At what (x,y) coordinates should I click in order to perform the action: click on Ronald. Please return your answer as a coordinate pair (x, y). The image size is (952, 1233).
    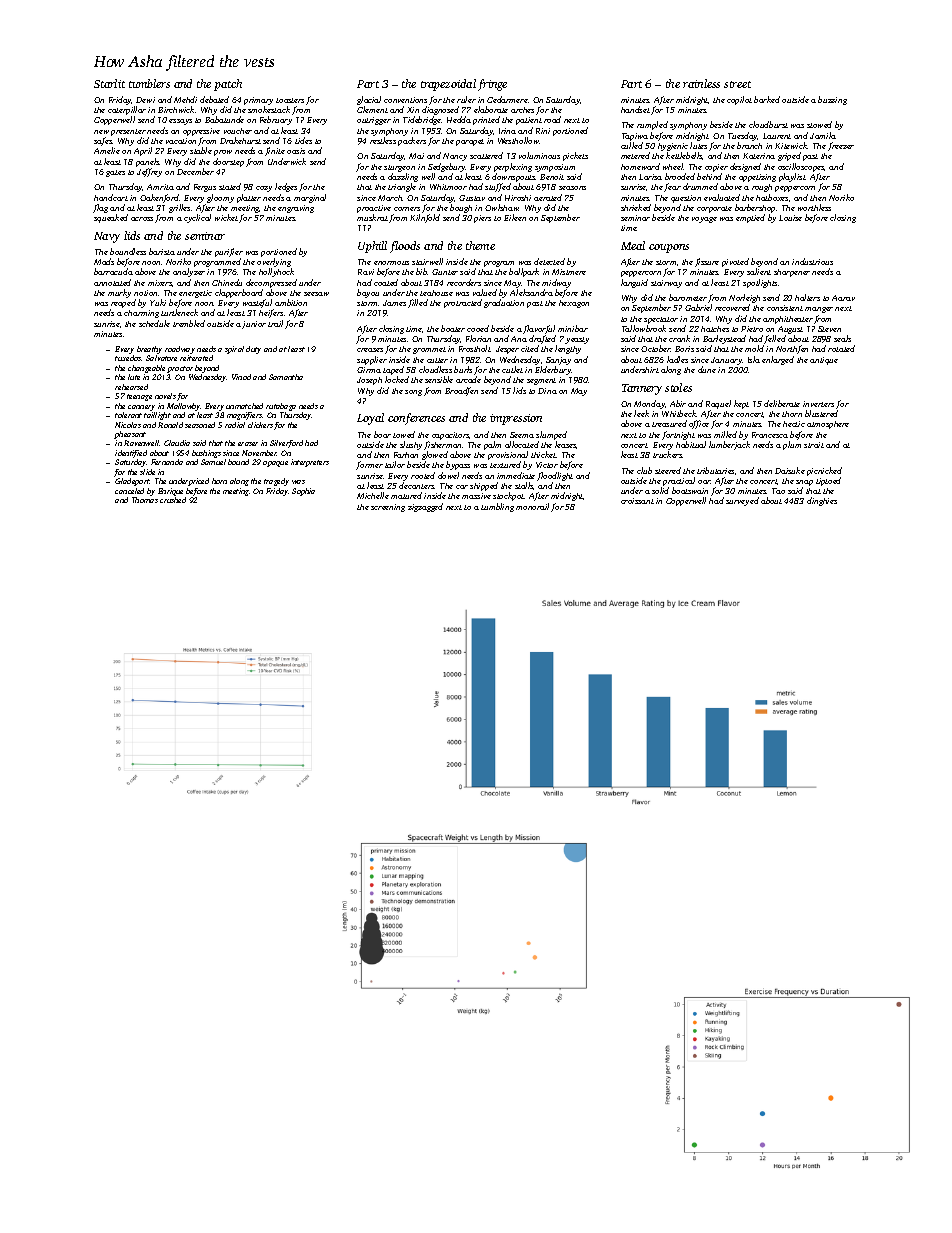
    Looking at the image, I should click on (170, 425).
